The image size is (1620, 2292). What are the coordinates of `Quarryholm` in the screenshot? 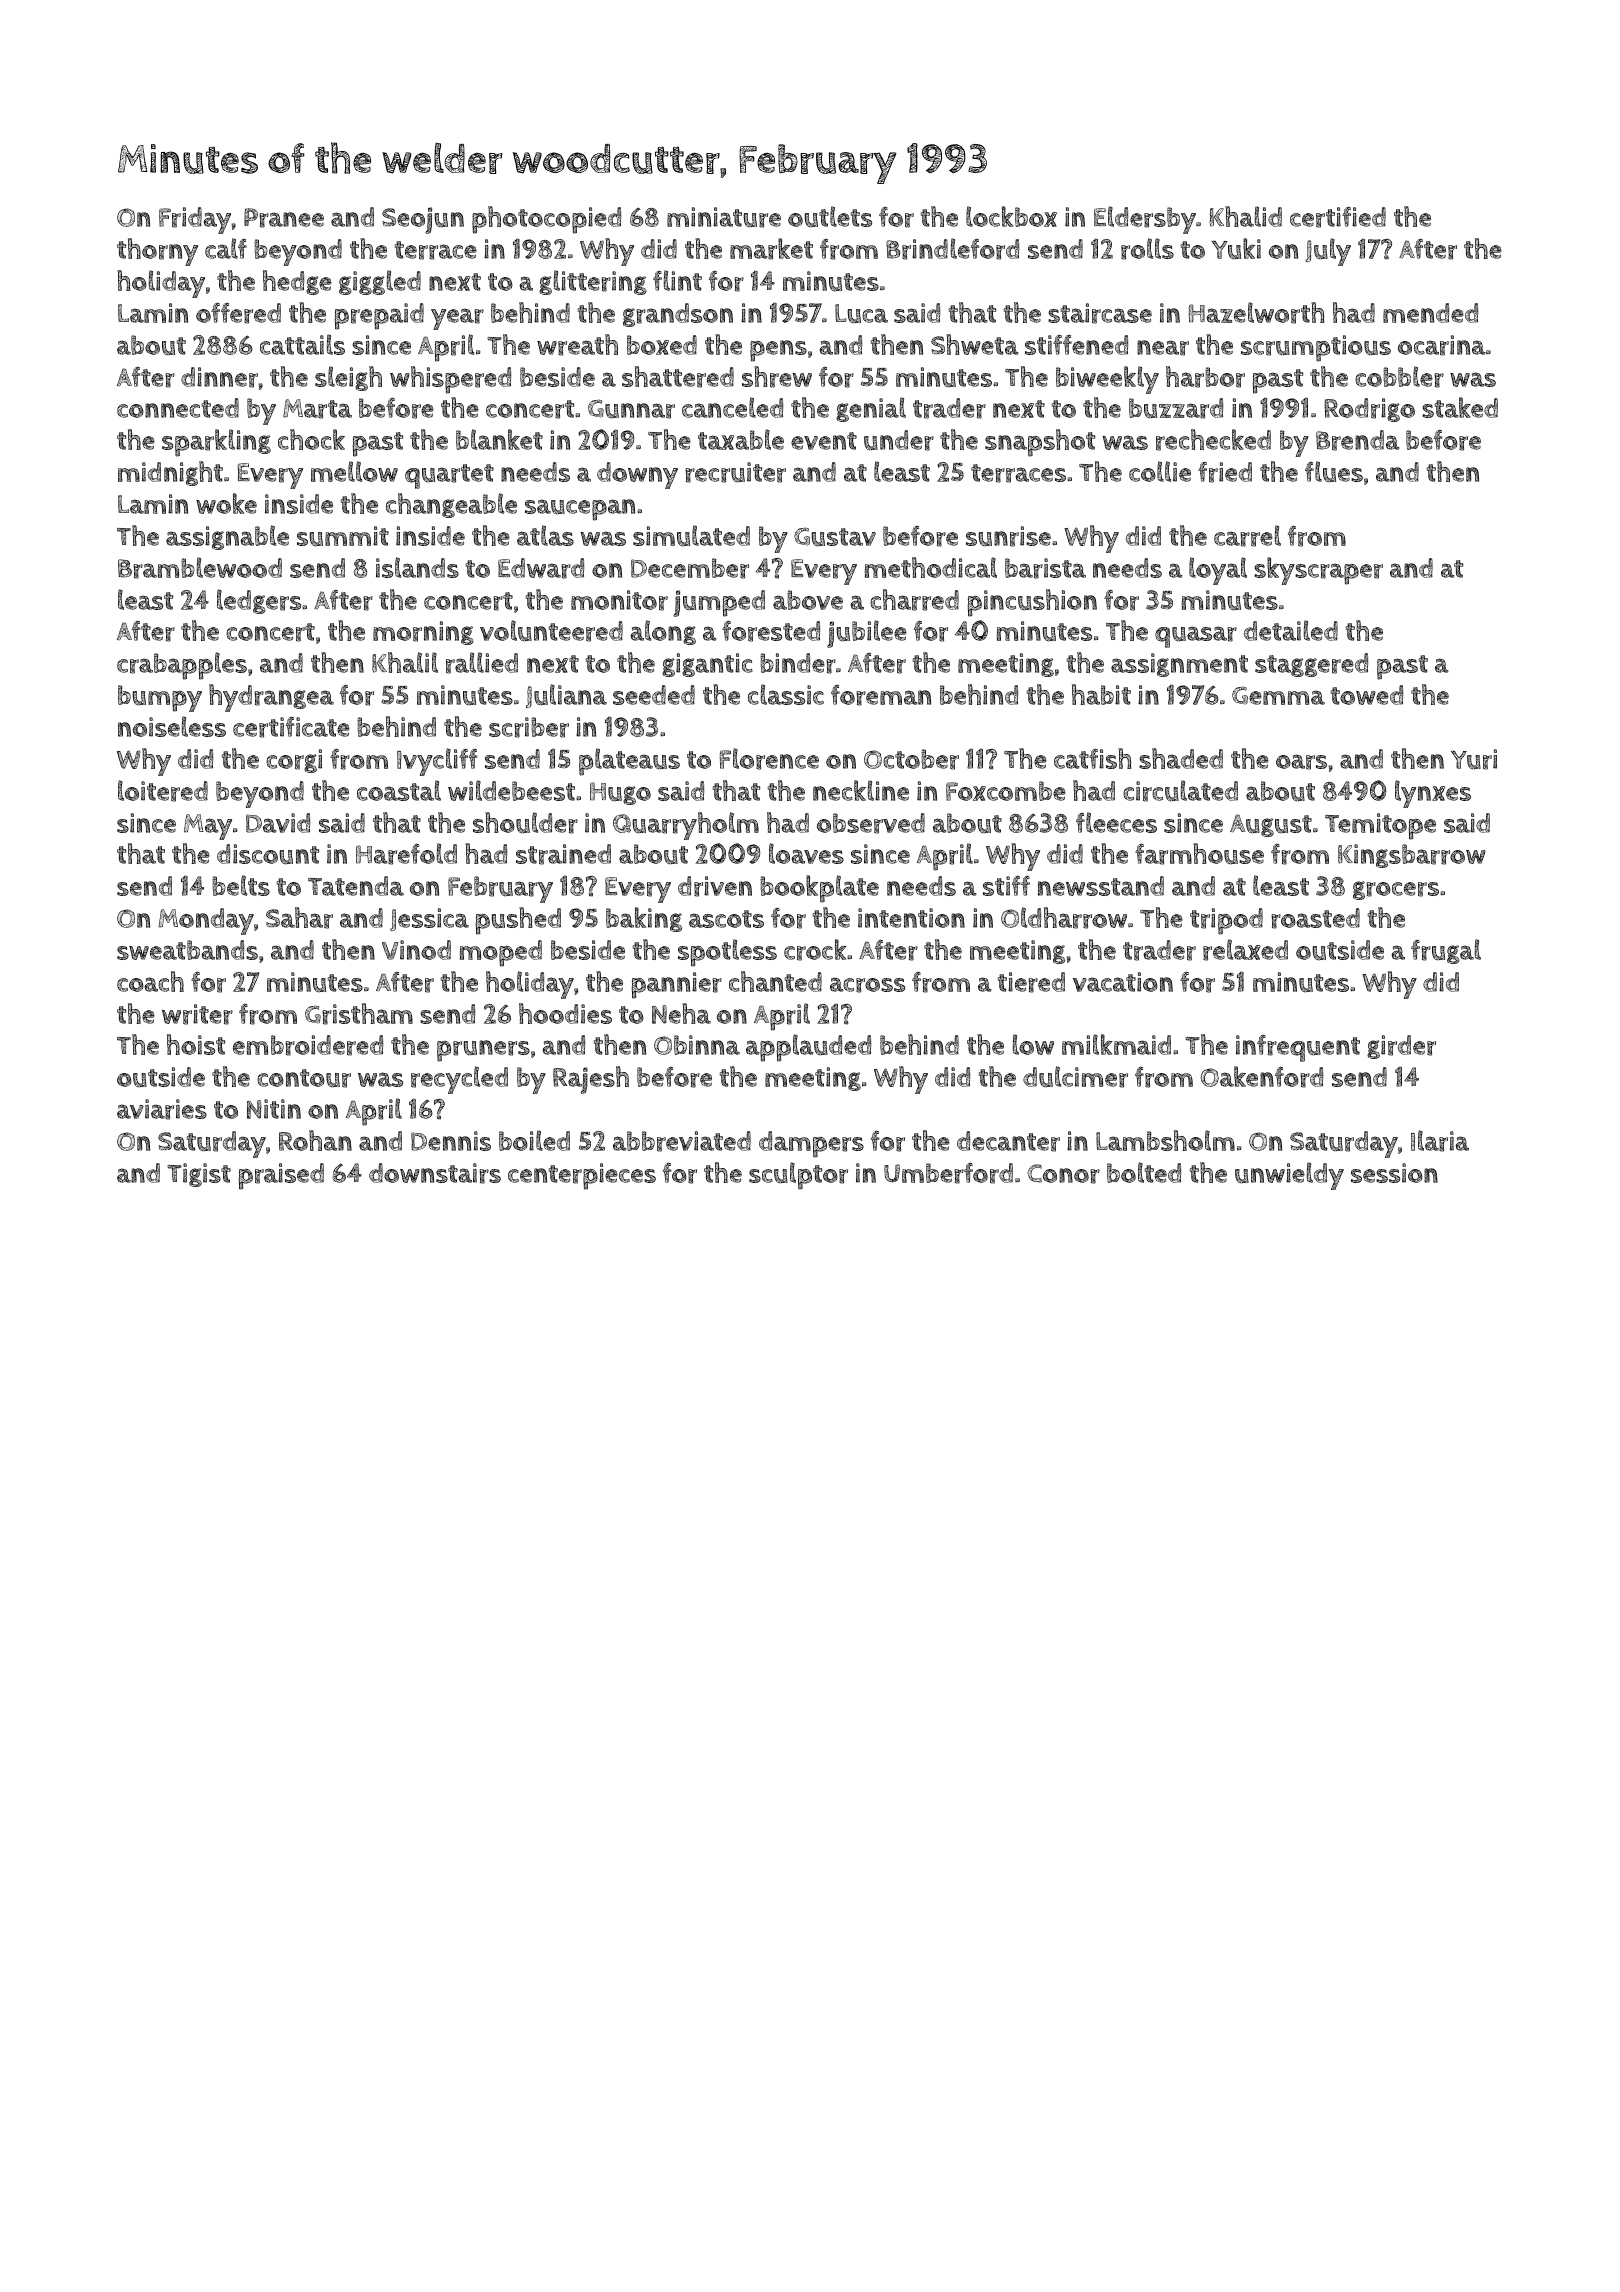 It's located at (686, 826).
